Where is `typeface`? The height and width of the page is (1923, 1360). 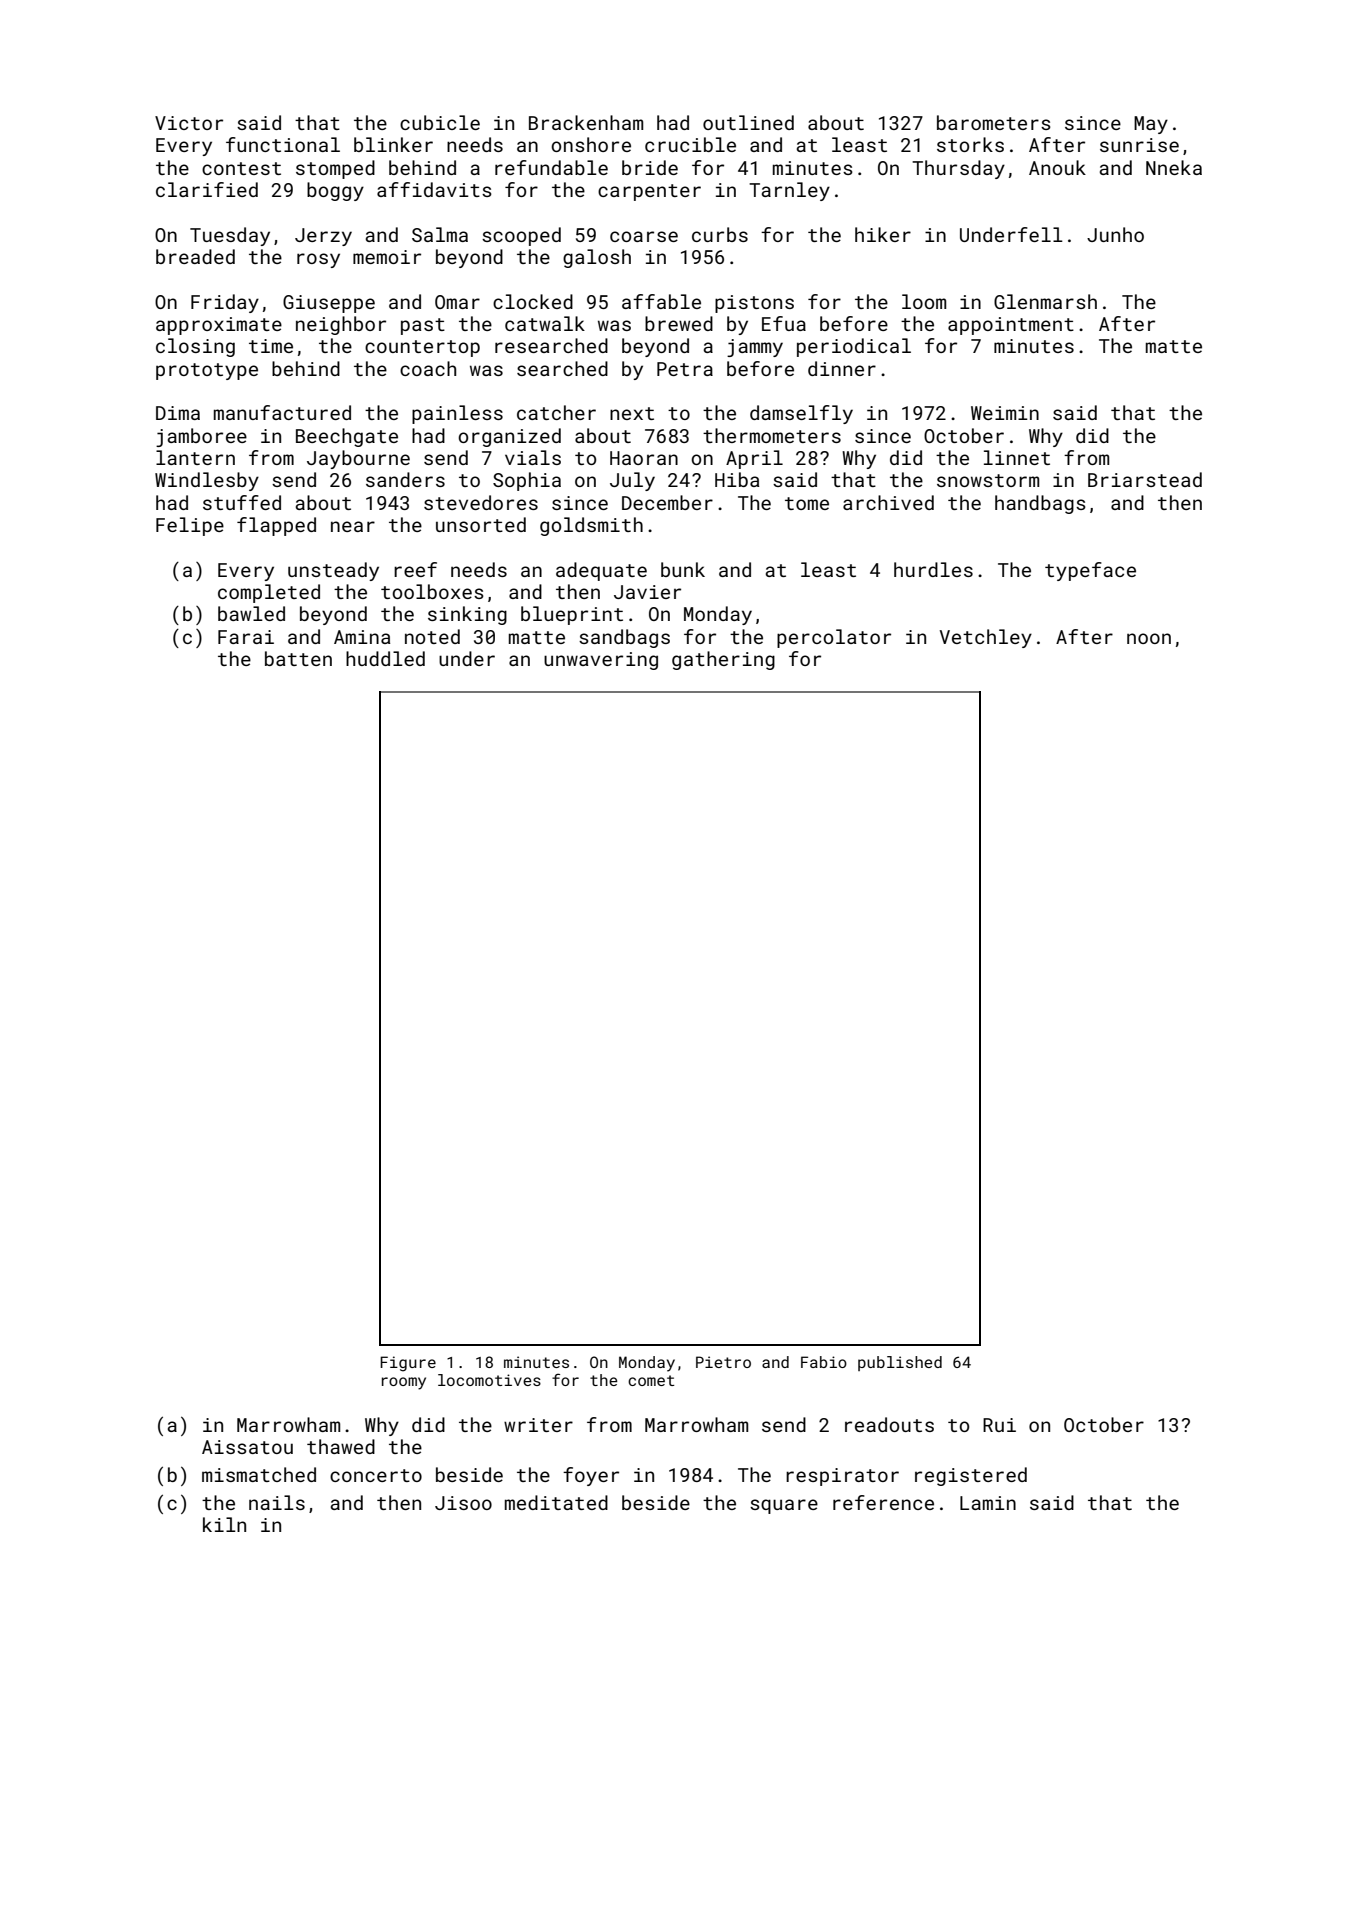 typeface is located at coordinates (1090, 571).
